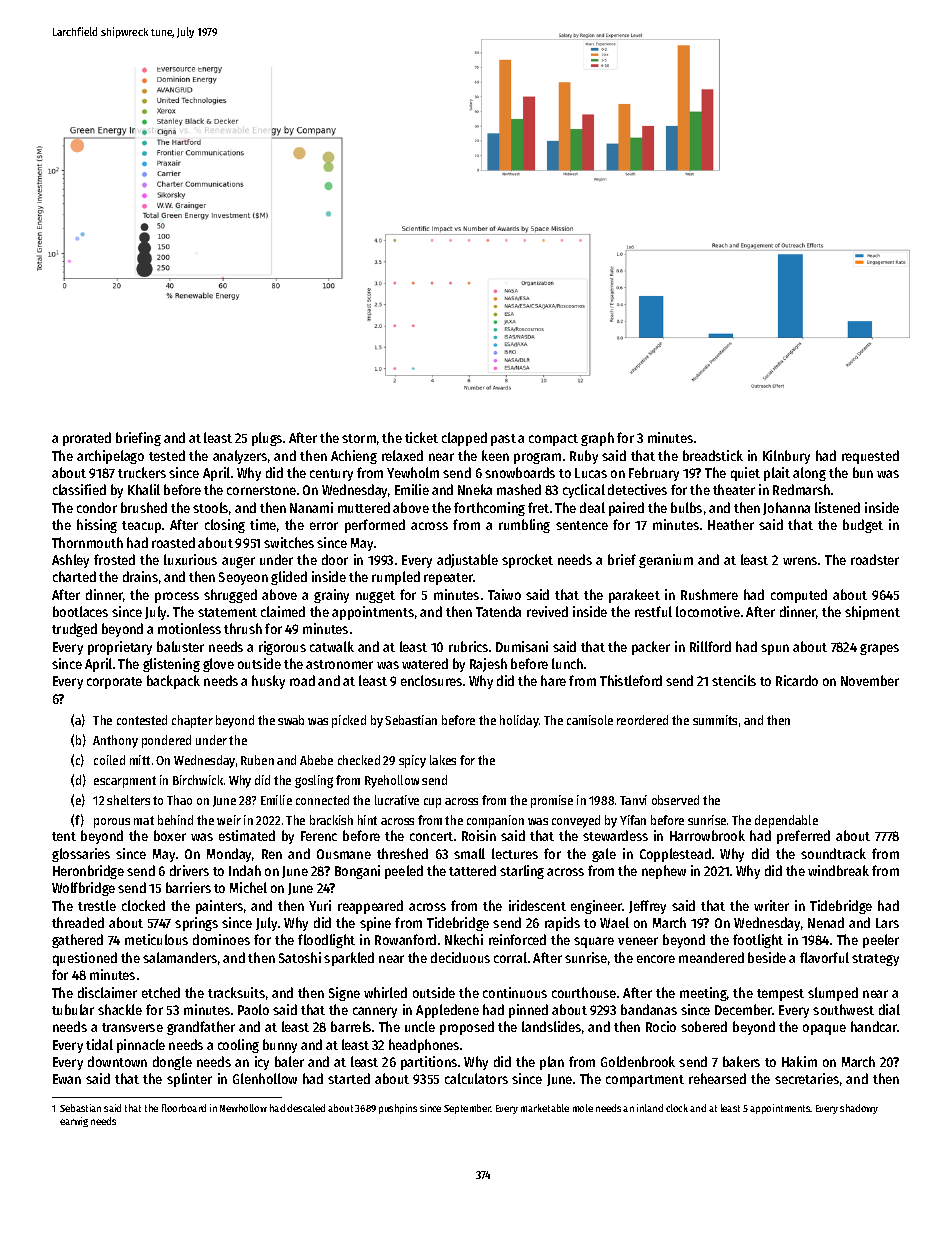 The image size is (952, 1233). Describe the element at coordinates (357, 872) in the document. I see `Bongani` at that location.
